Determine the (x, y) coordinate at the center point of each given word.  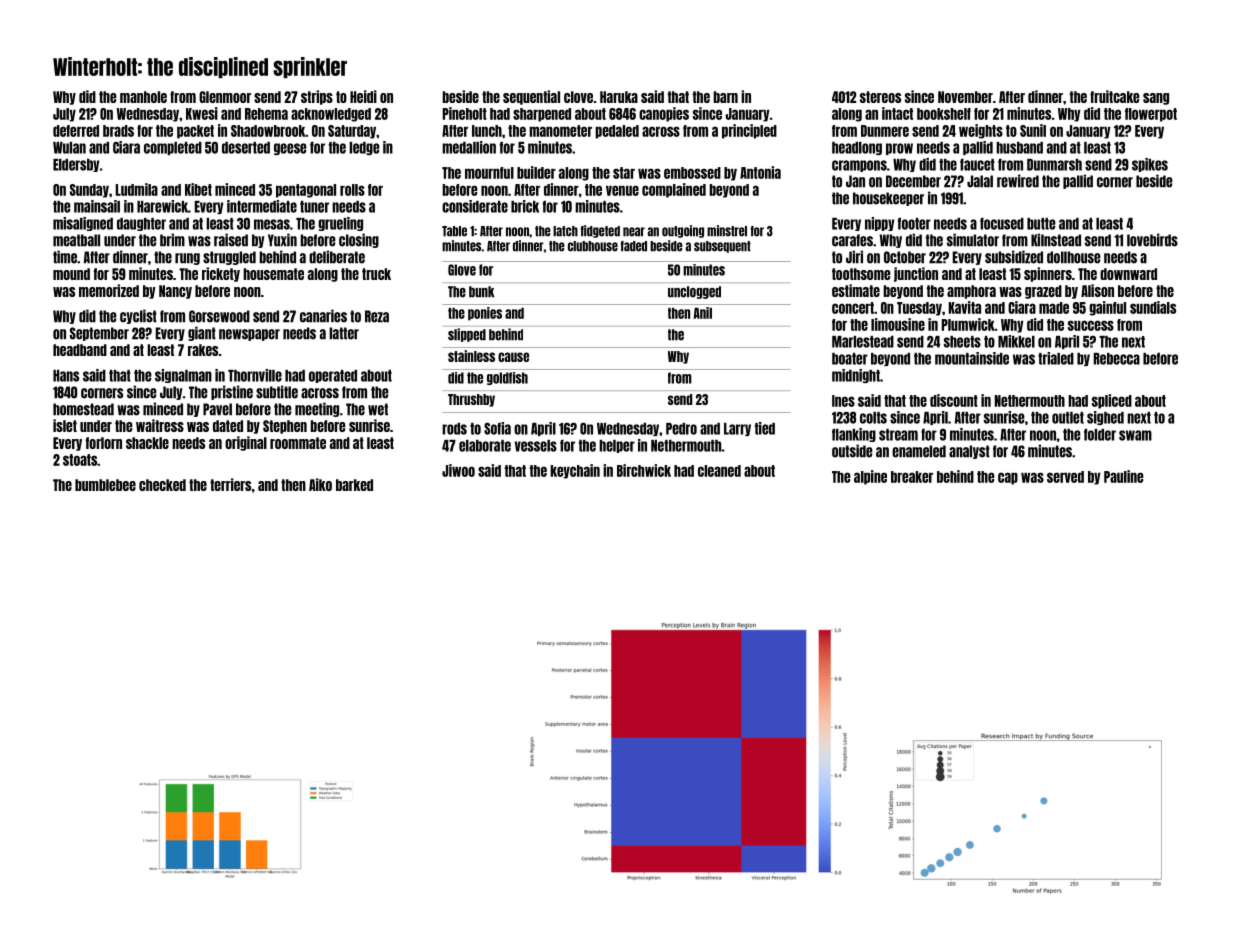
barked (354, 485)
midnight (856, 376)
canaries (323, 316)
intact (897, 113)
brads (118, 131)
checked (162, 485)
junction (916, 274)
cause (513, 357)
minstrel (727, 231)
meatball (76, 240)
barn (725, 97)
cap (1008, 478)
